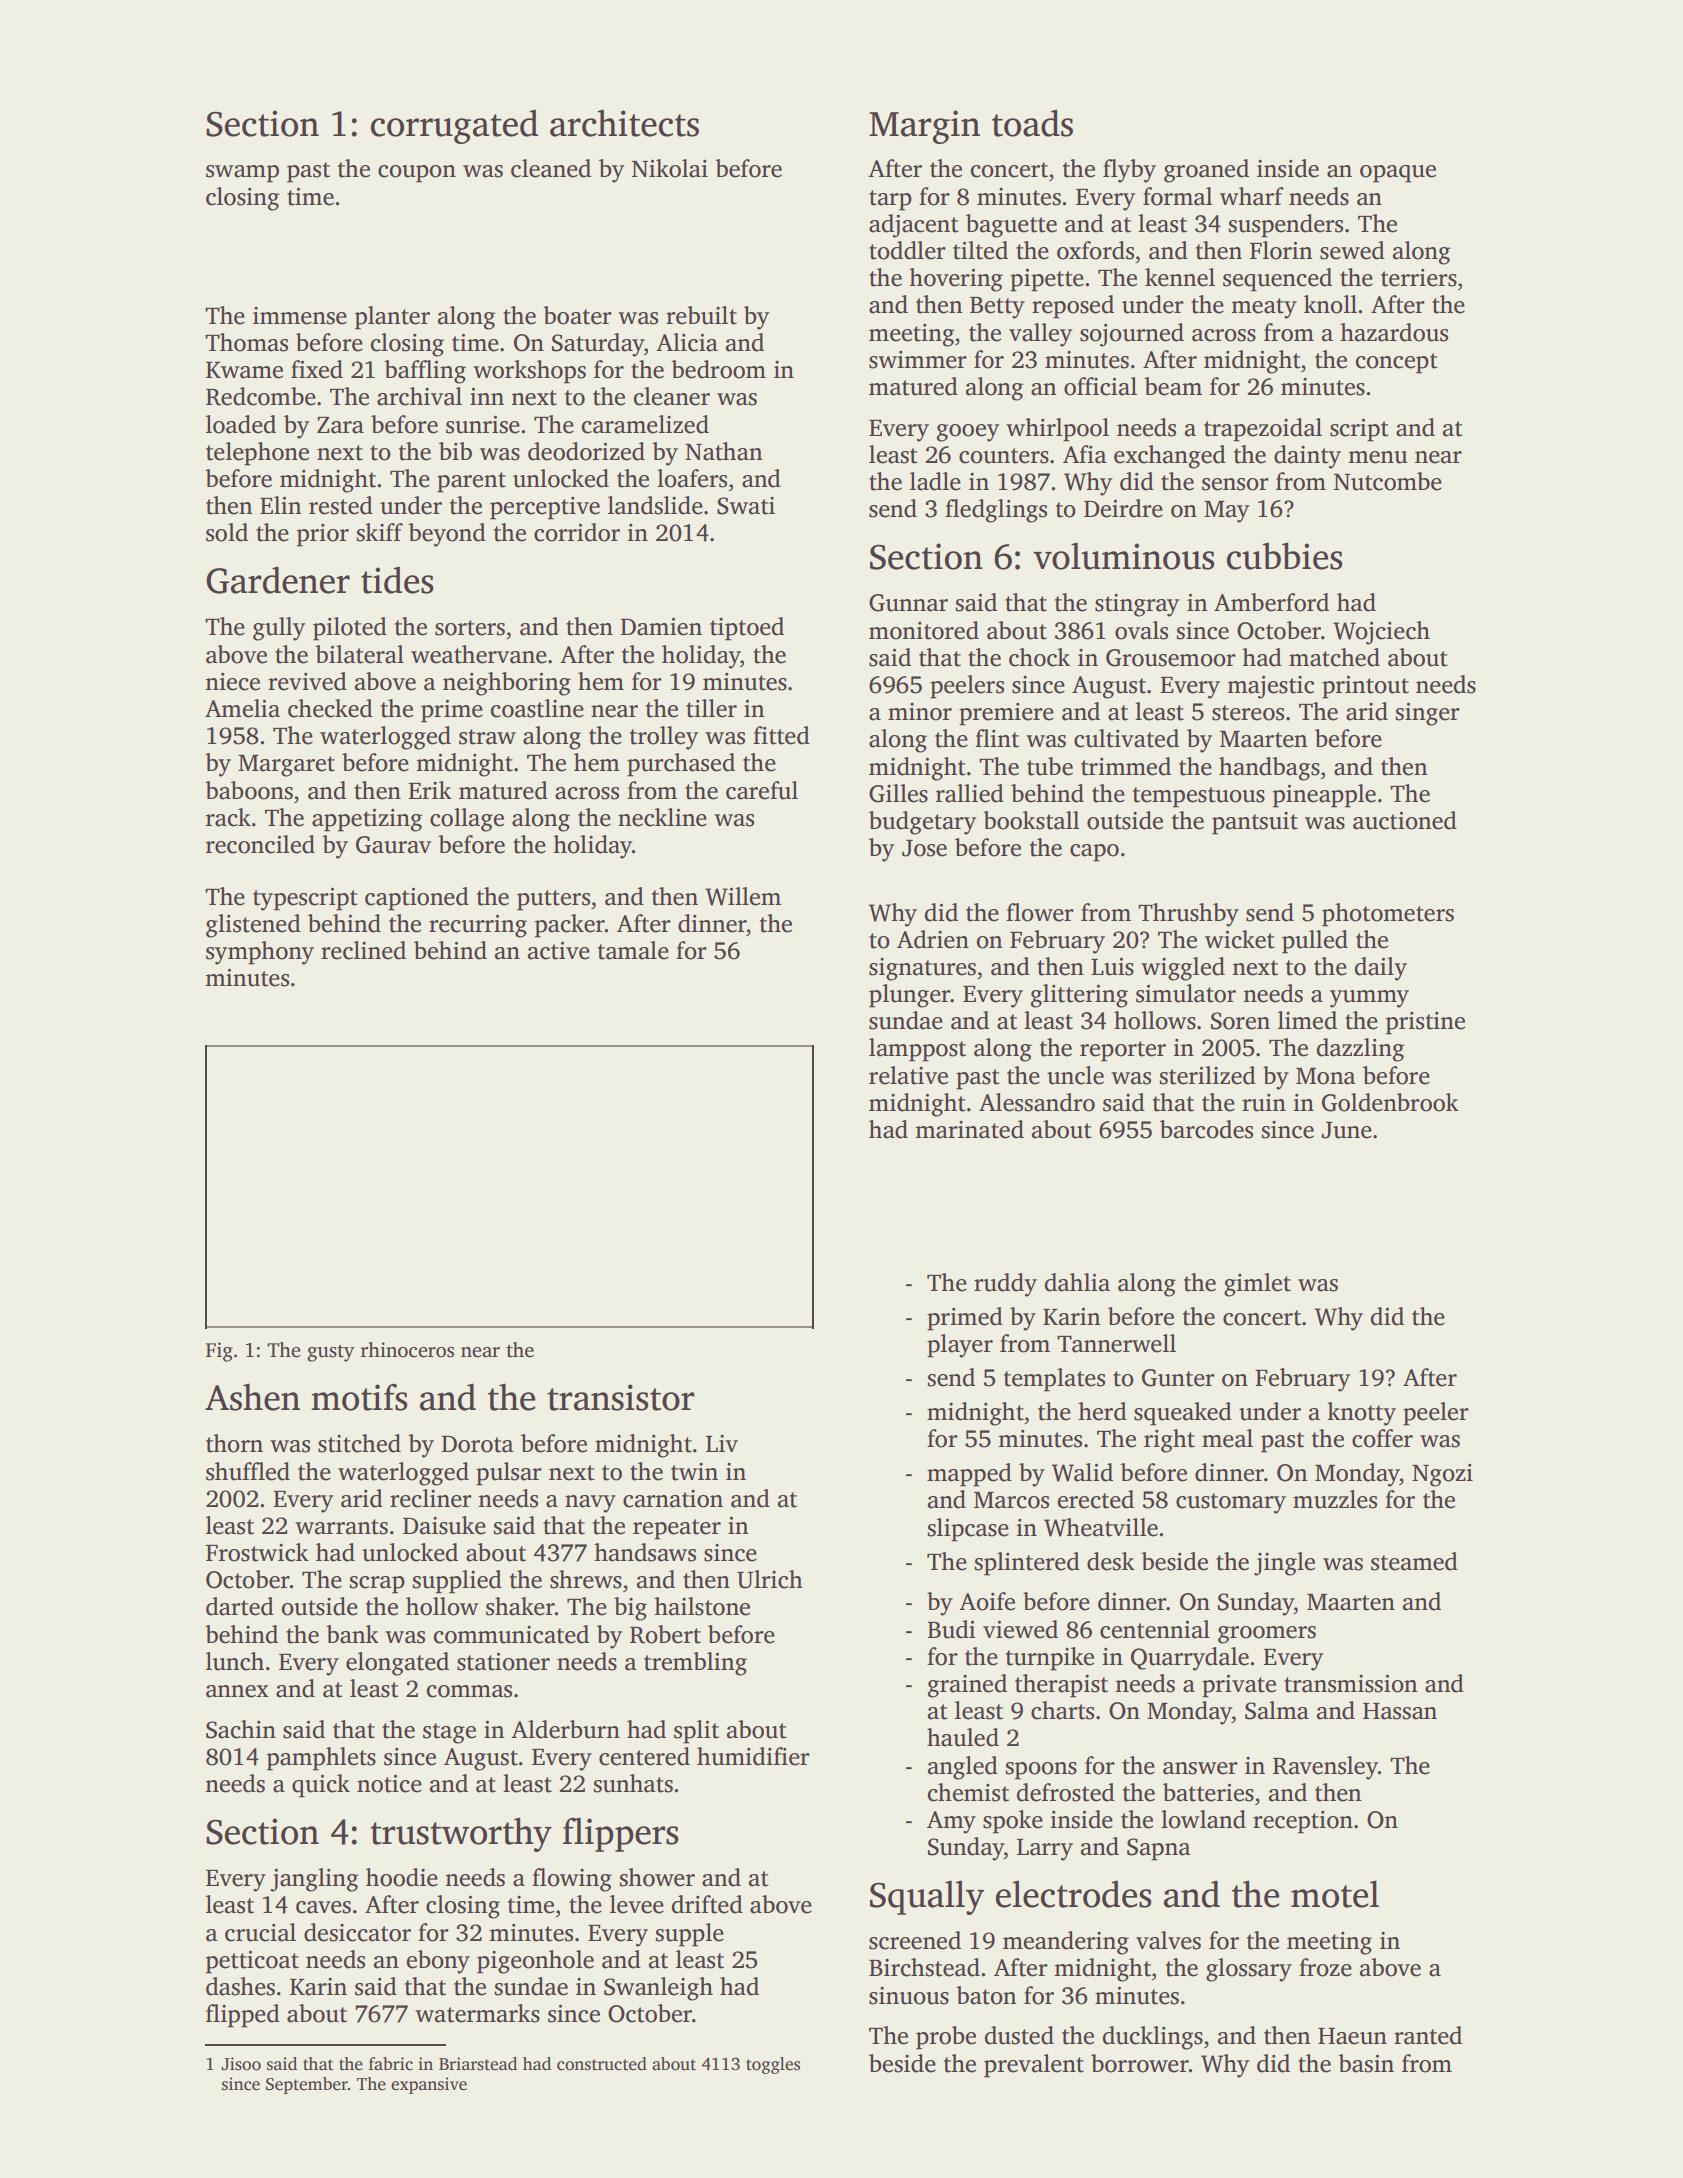 The image size is (1683, 2178). I want to click on screened, so click(915, 1940).
